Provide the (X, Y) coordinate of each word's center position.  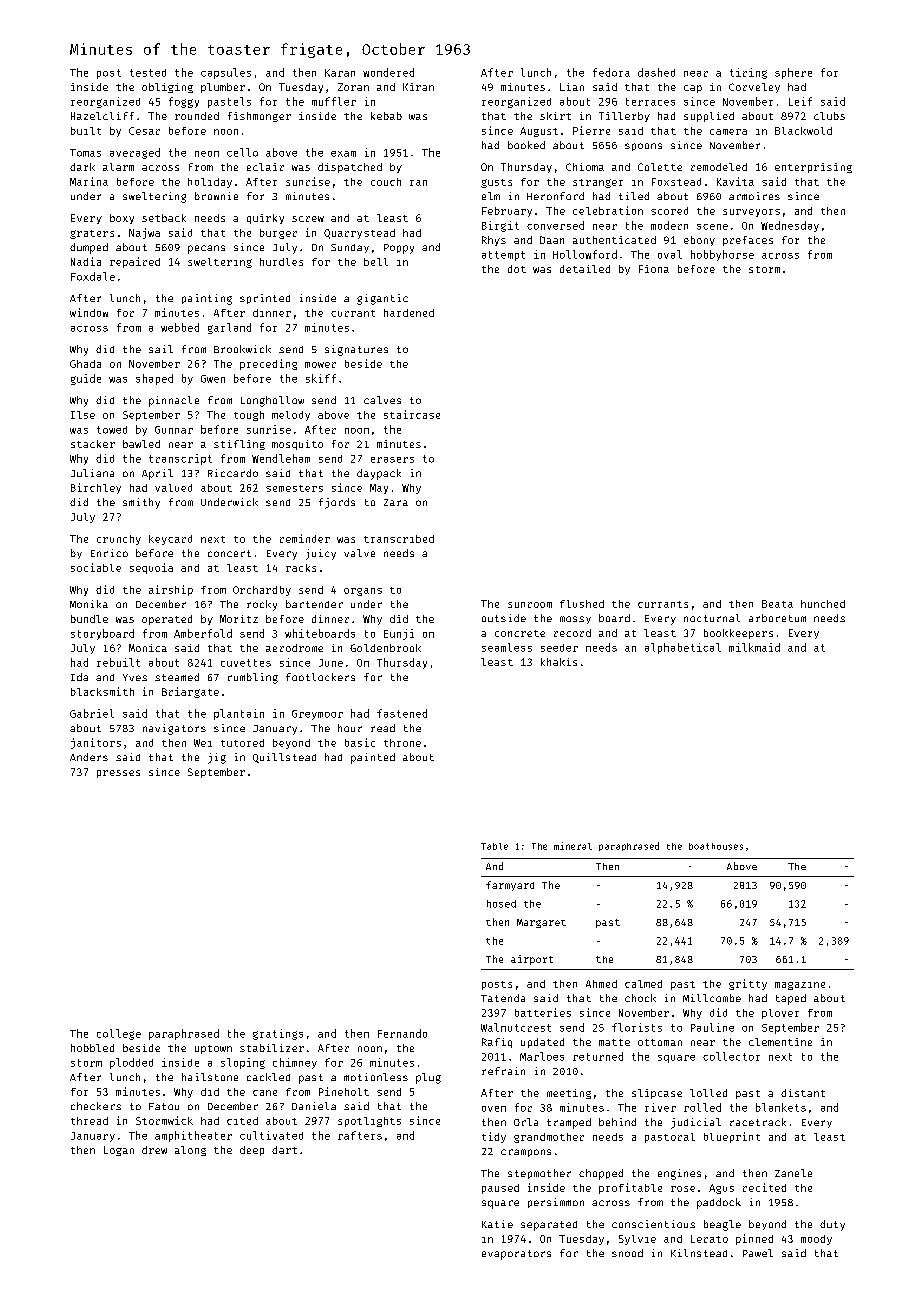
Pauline (712, 1027)
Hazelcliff (102, 116)
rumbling (253, 678)
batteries (543, 1012)
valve (359, 553)
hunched (823, 604)
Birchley (96, 488)
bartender (314, 604)
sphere (793, 73)
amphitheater (193, 1136)
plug (428, 1078)
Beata (777, 604)
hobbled (92, 1048)
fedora (611, 72)
